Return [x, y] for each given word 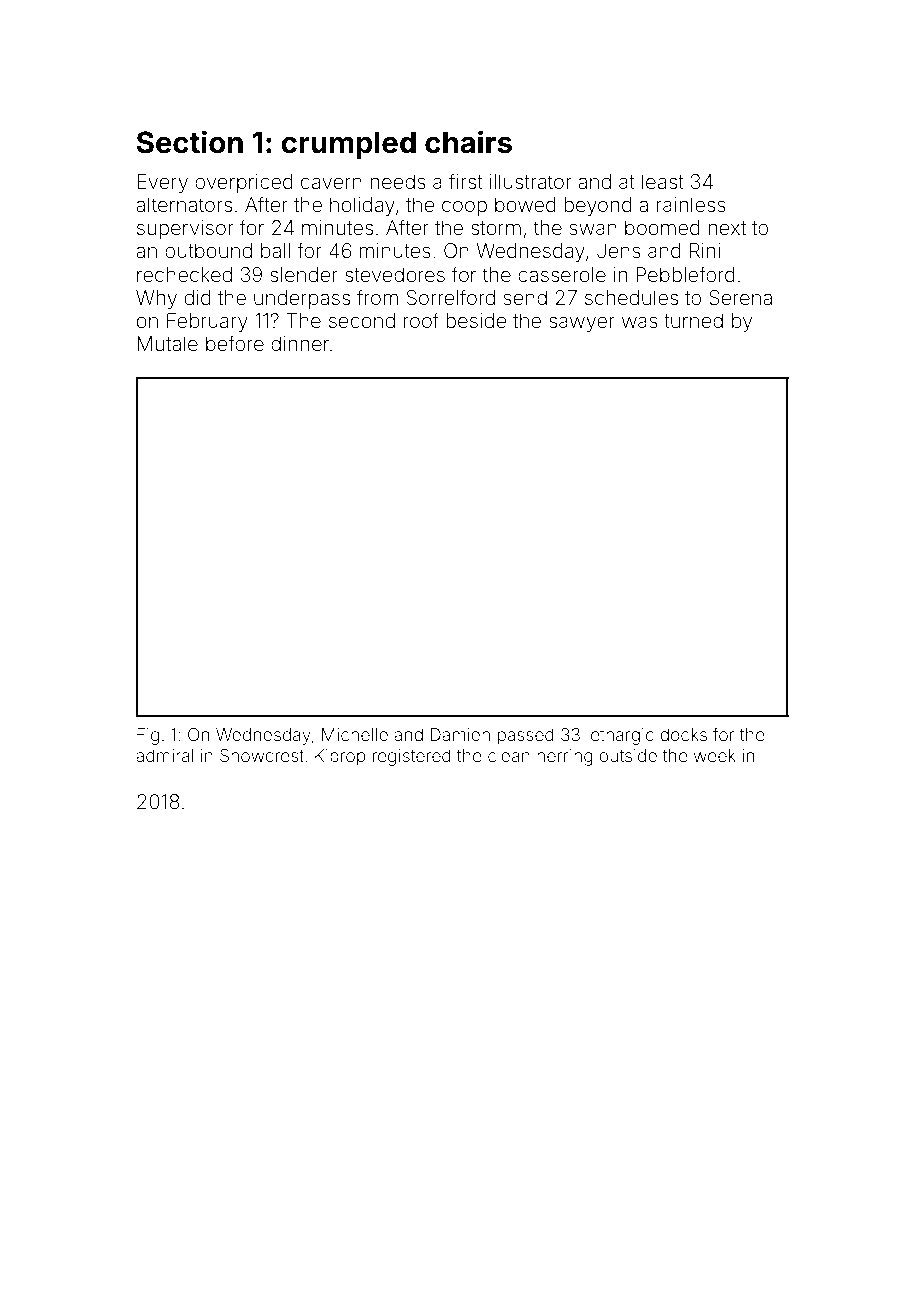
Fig [148, 736]
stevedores [395, 274]
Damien [460, 734]
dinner [300, 343]
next [727, 228]
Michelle [355, 734]
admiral [164, 755]
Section [190, 142]
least [663, 181]
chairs [468, 142]
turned [693, 320]
